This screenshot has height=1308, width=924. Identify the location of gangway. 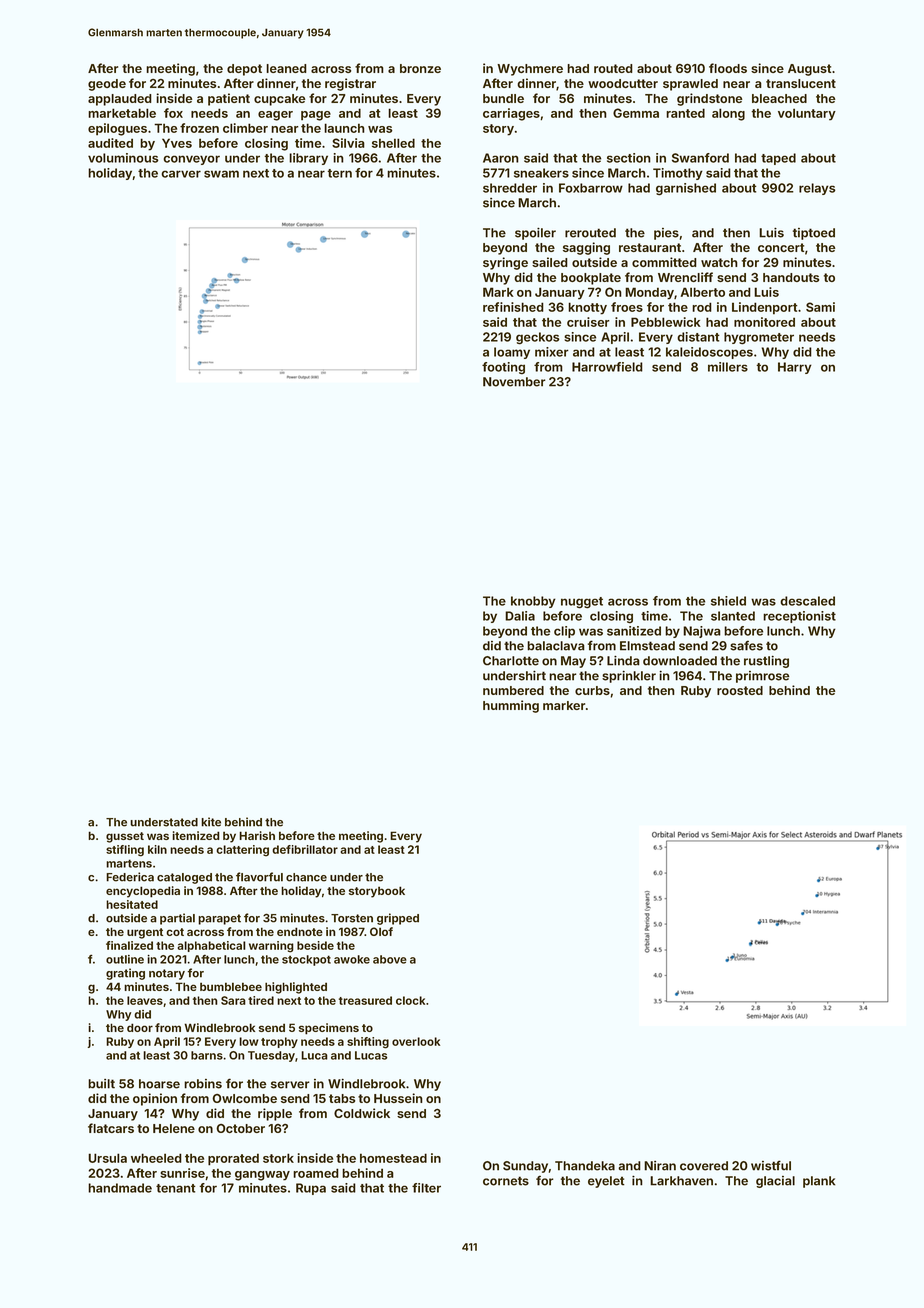
(262, 1176).
